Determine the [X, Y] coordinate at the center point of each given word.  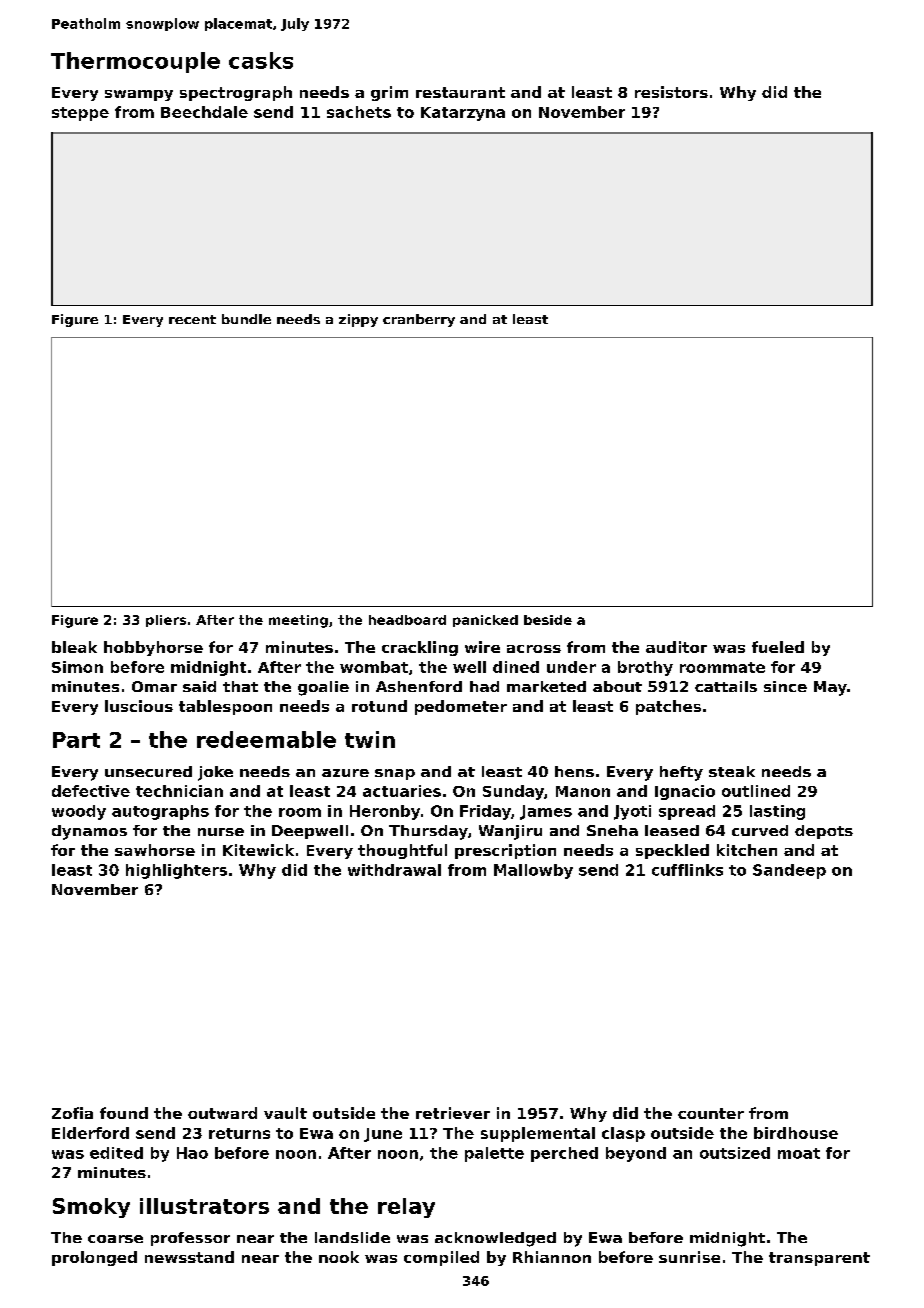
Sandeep [789, 871]
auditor [676, 647]
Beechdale [204, 112]
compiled [441, 1258]
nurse [221, 832]
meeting [298, 621]
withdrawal [394, 870]
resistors [671, 92]
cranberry [419, 320]
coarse [115, 1239]
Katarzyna [463, 114]
